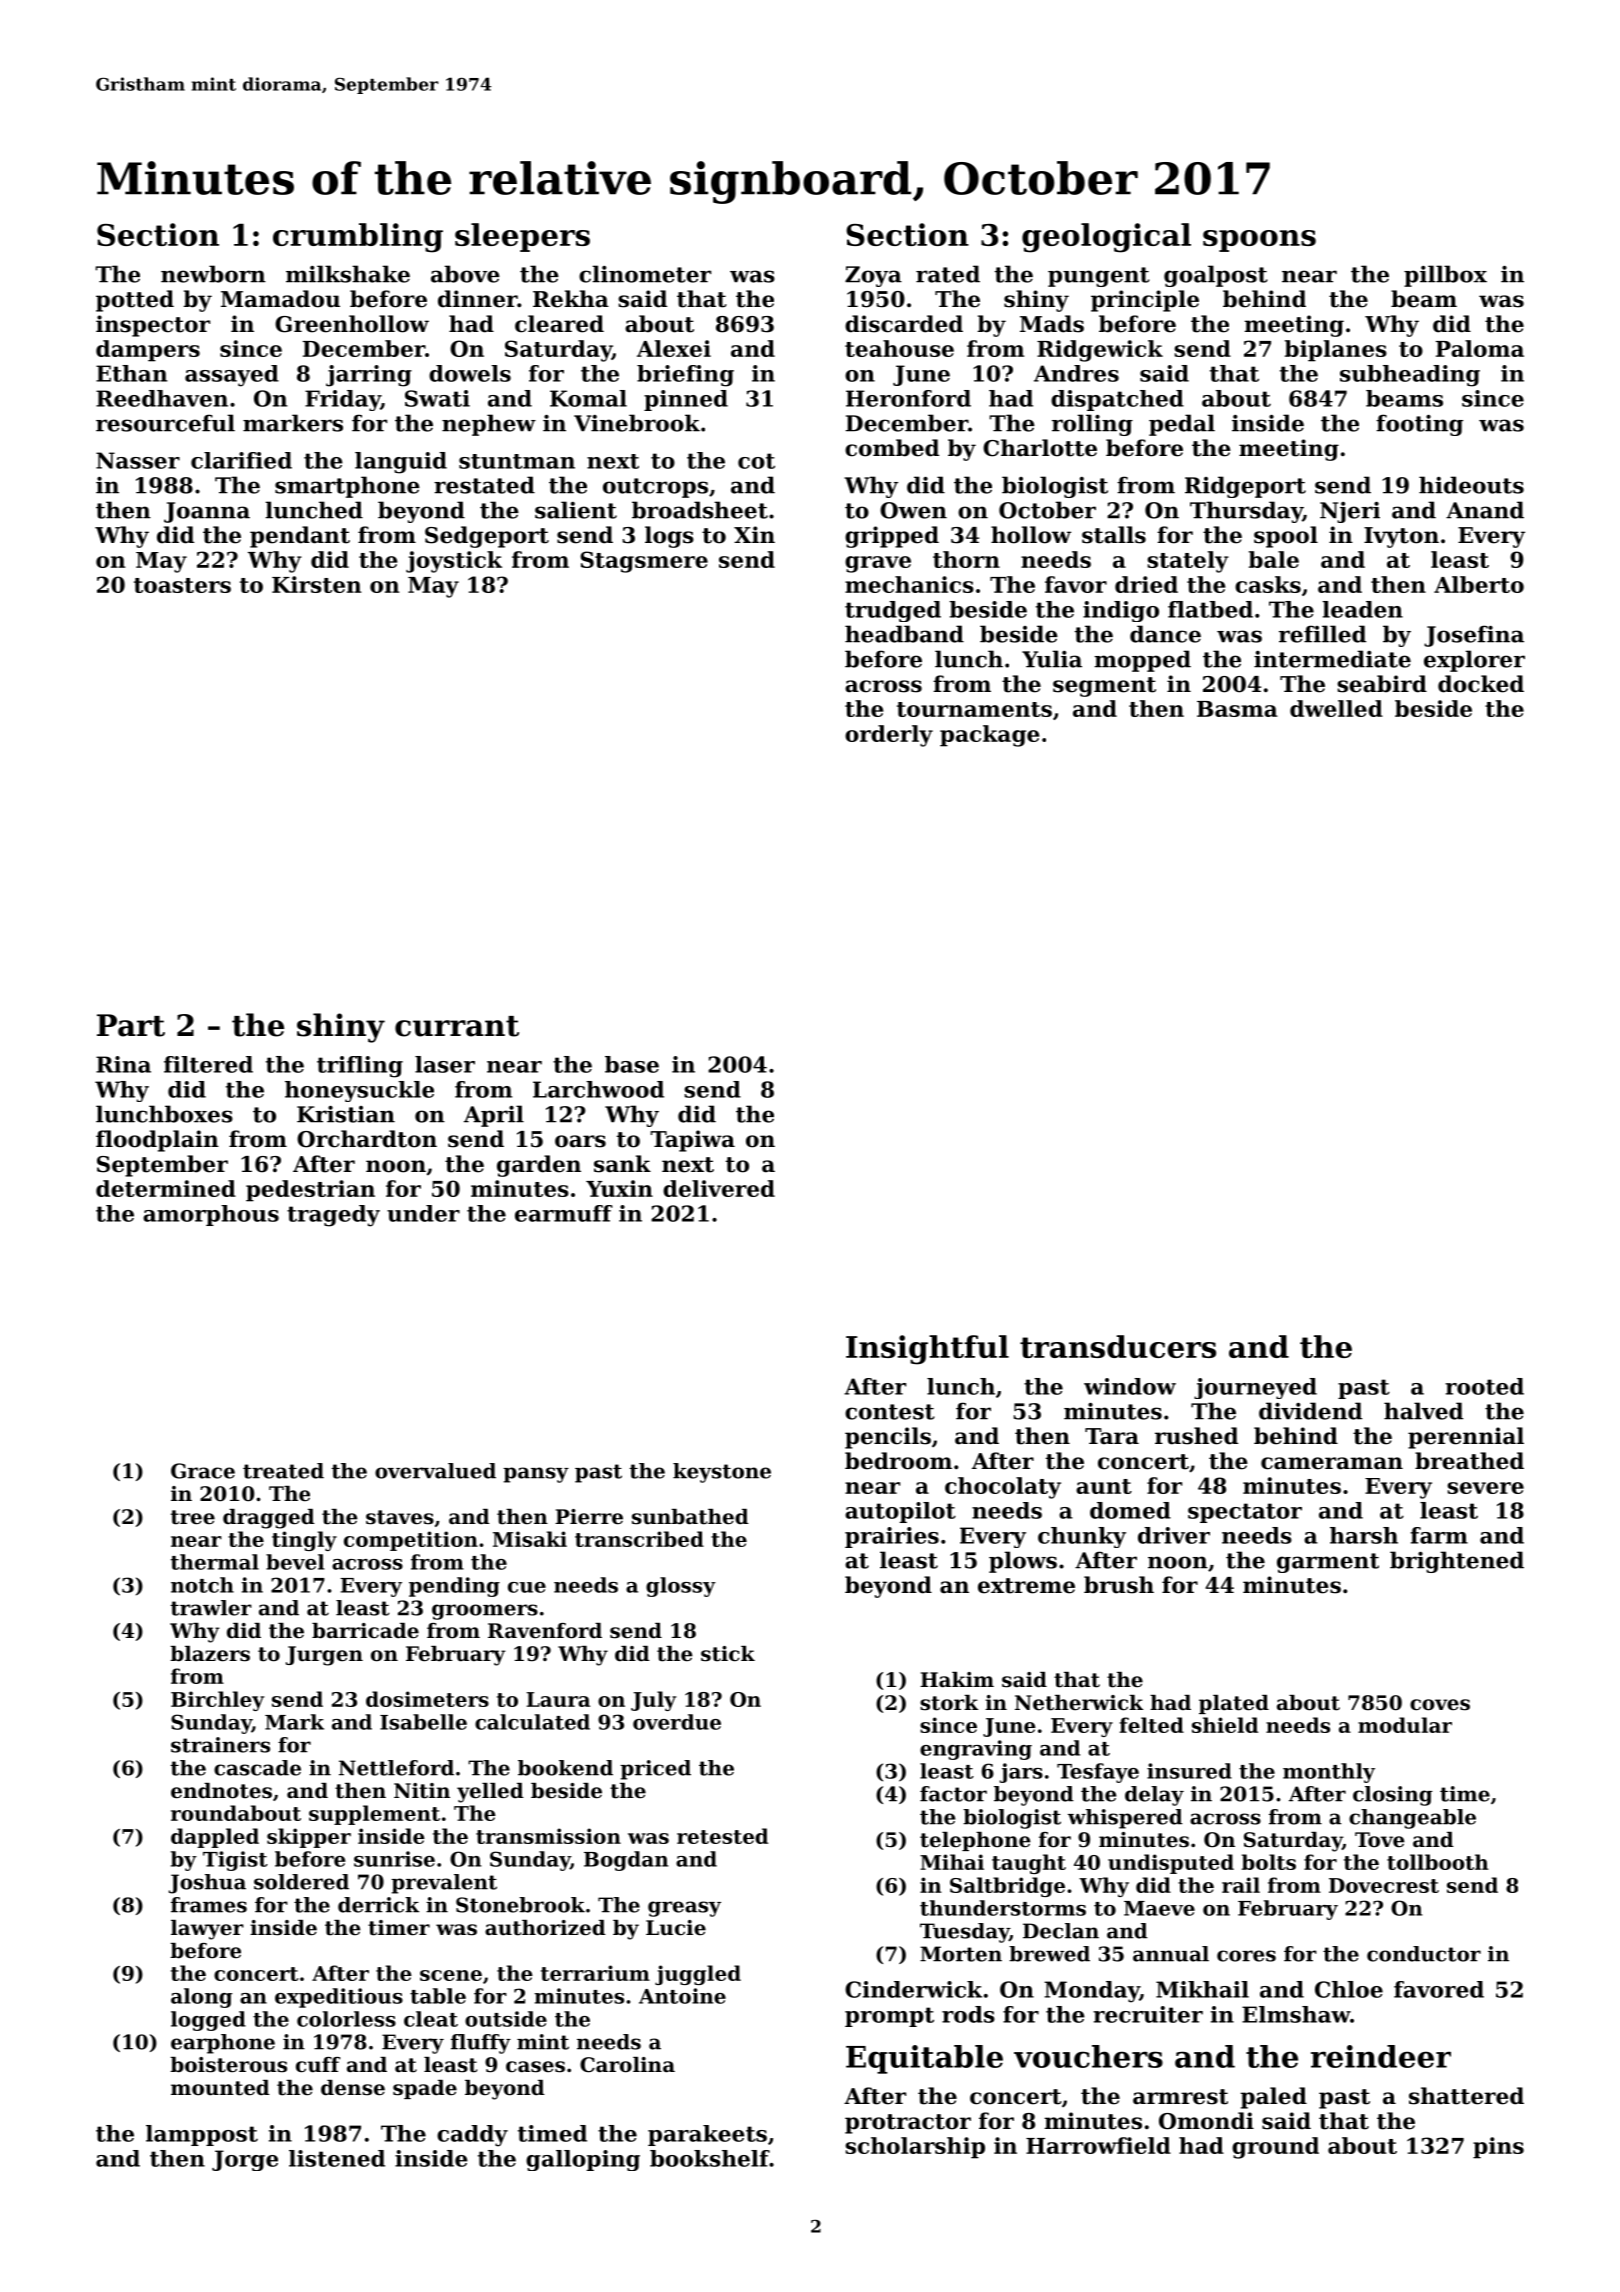 This screenshot has width=1620, height=2292. I want to click on keystone, so click(722, 1473).
